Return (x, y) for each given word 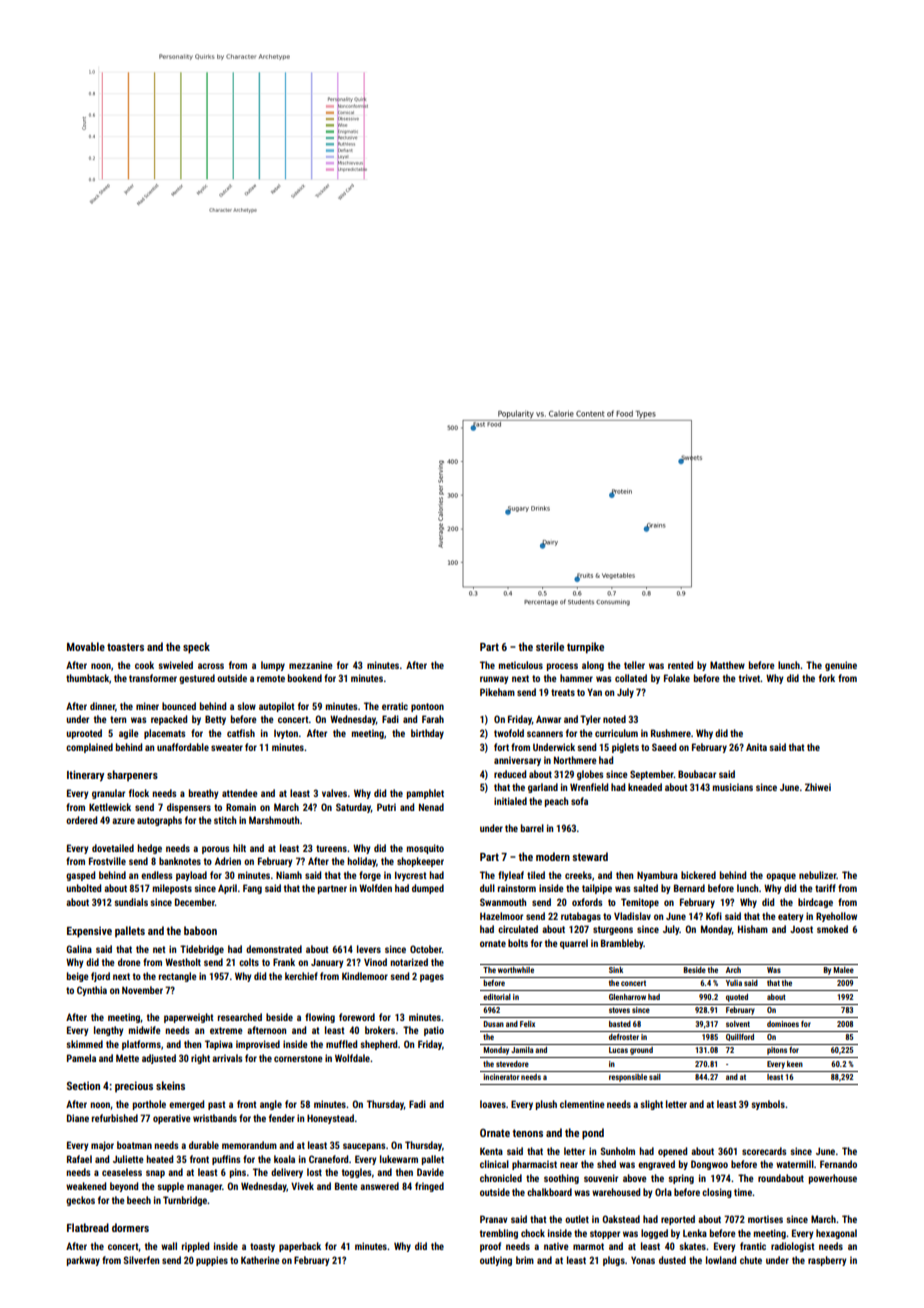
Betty (215, 720)
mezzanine (310, 665)
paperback (300, 1247)
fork (827, 678)
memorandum (249, 1145)
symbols (768, 1105)
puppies (212, 1261)
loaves (493, 1104)
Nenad (431, 807)
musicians (733, 787)
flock (139, 793)
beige (77, 977)
